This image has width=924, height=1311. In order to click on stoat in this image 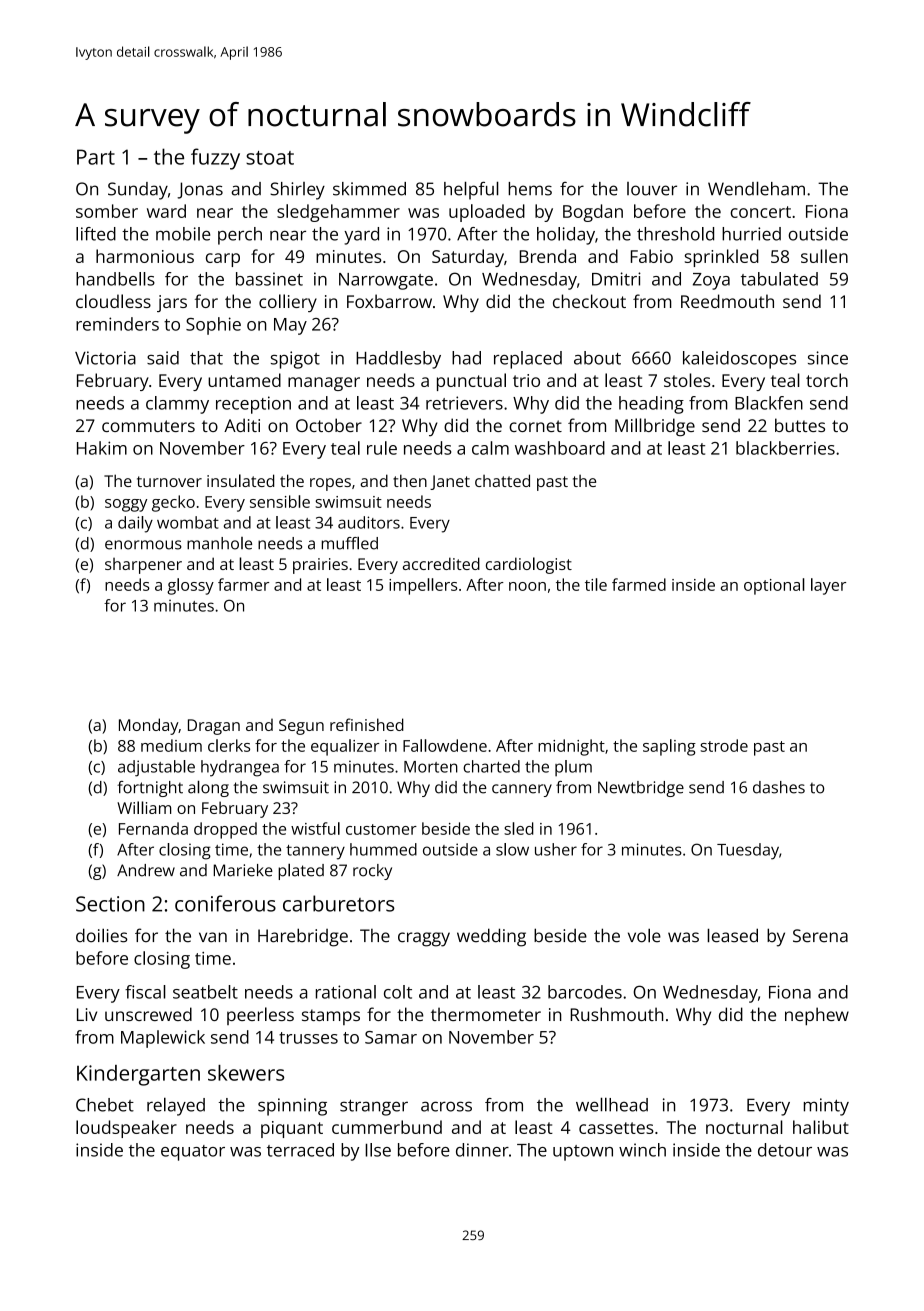, I will do `click(270, 158)`.
